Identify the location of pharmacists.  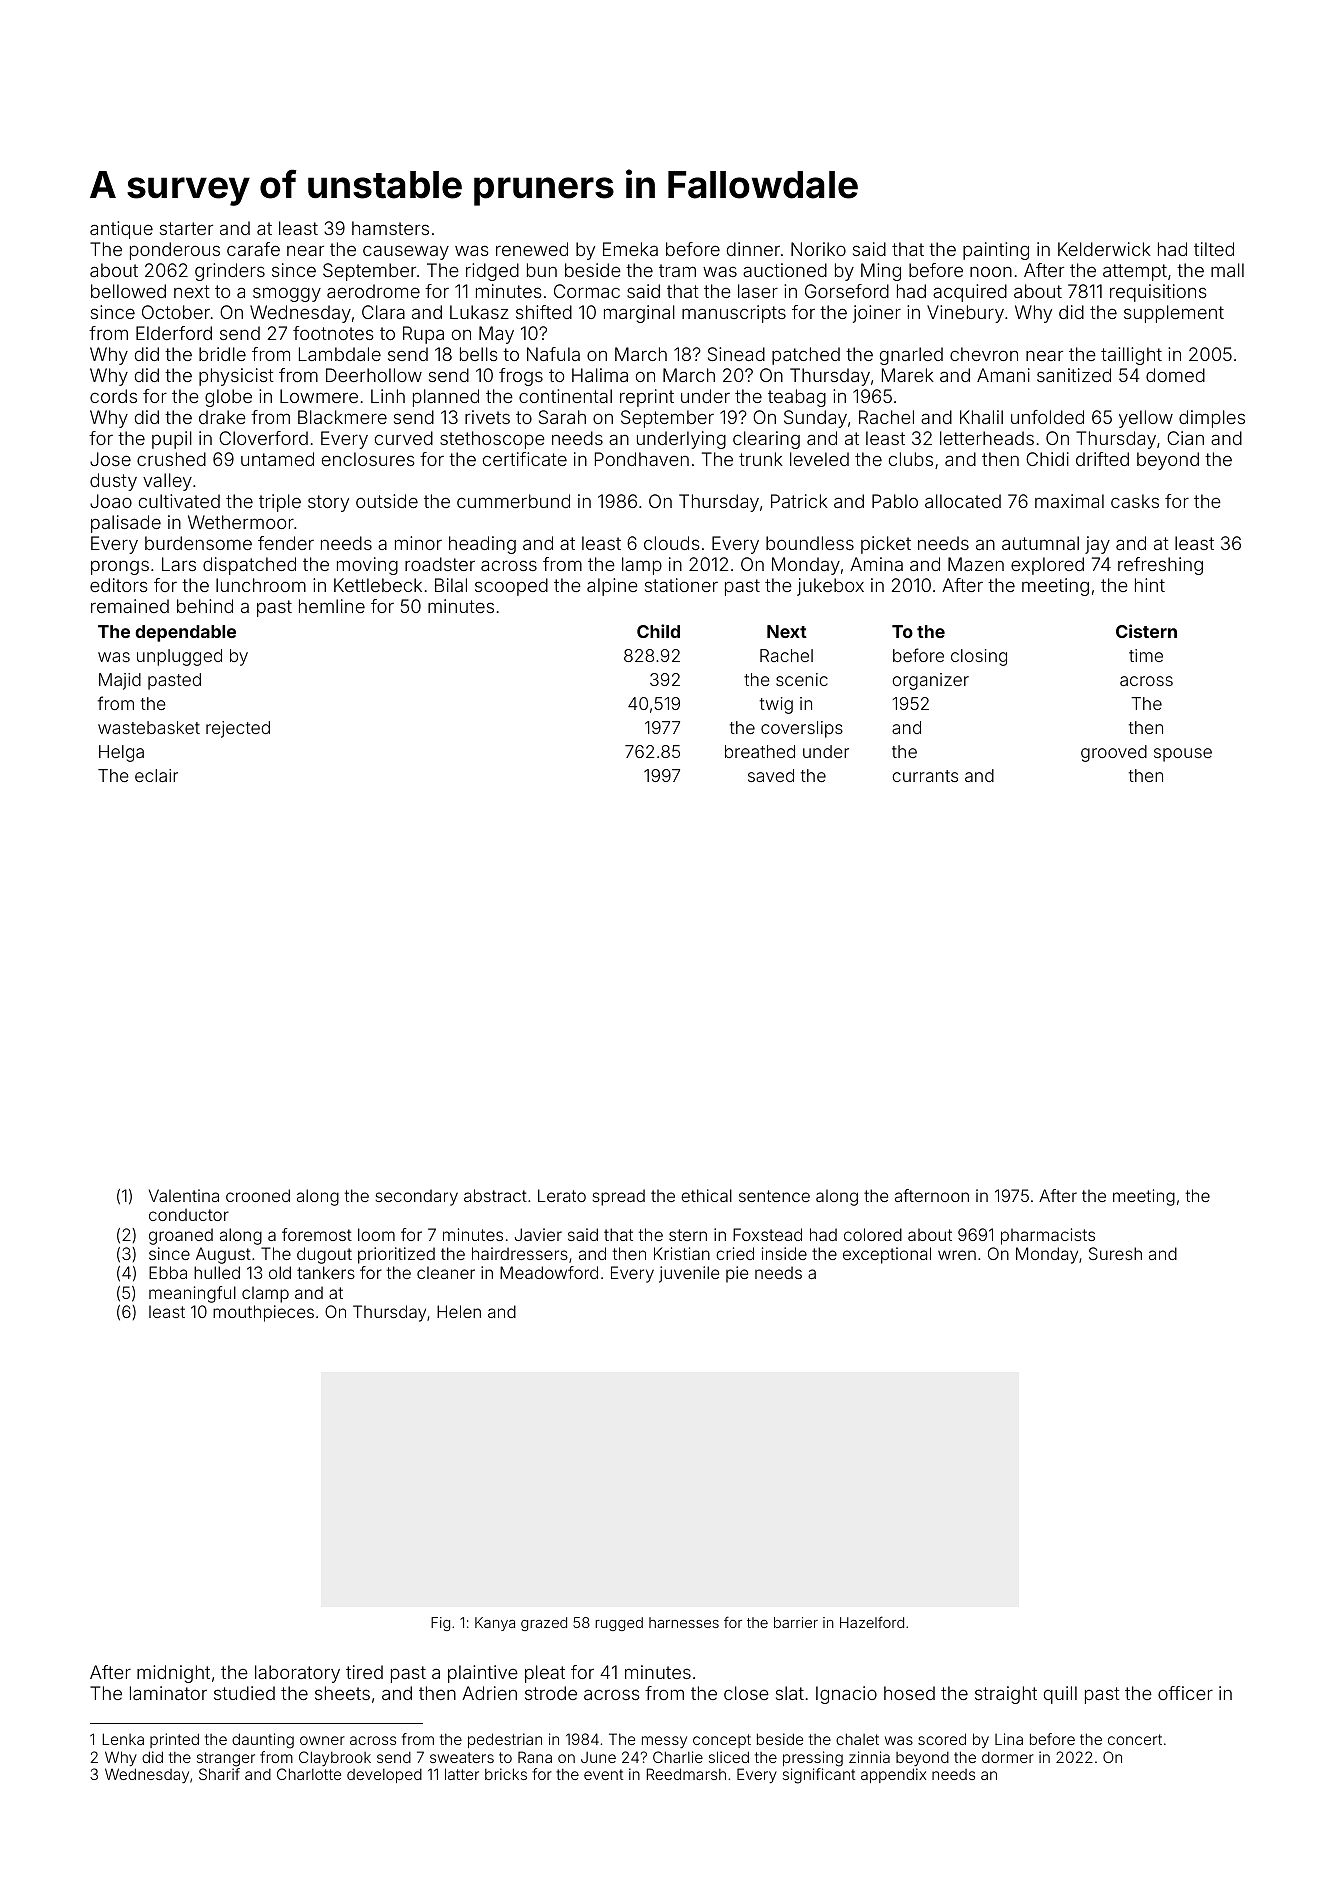
(1048, 1236).
